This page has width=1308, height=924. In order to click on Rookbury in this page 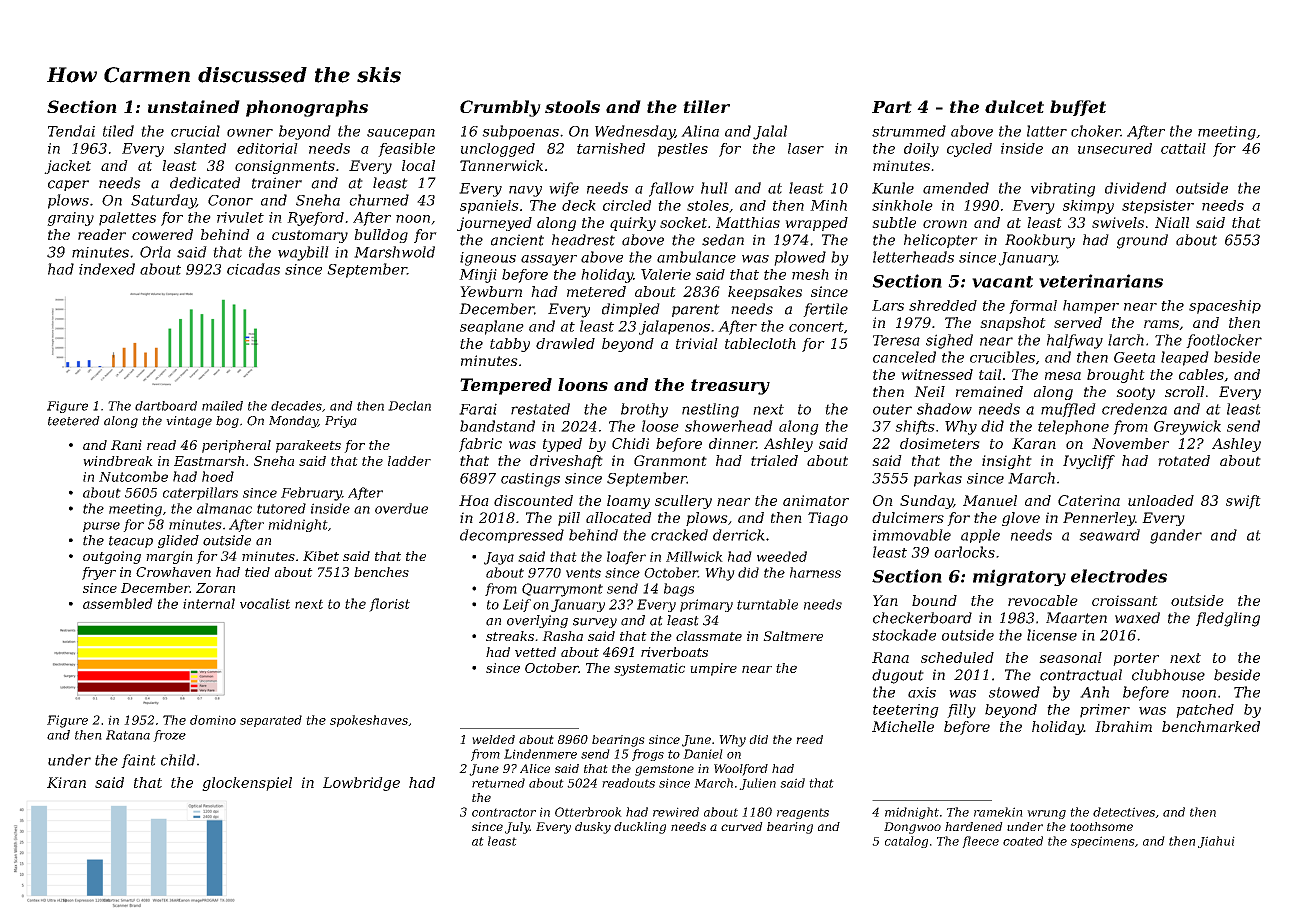, I will do `click(1040, 241)`.
